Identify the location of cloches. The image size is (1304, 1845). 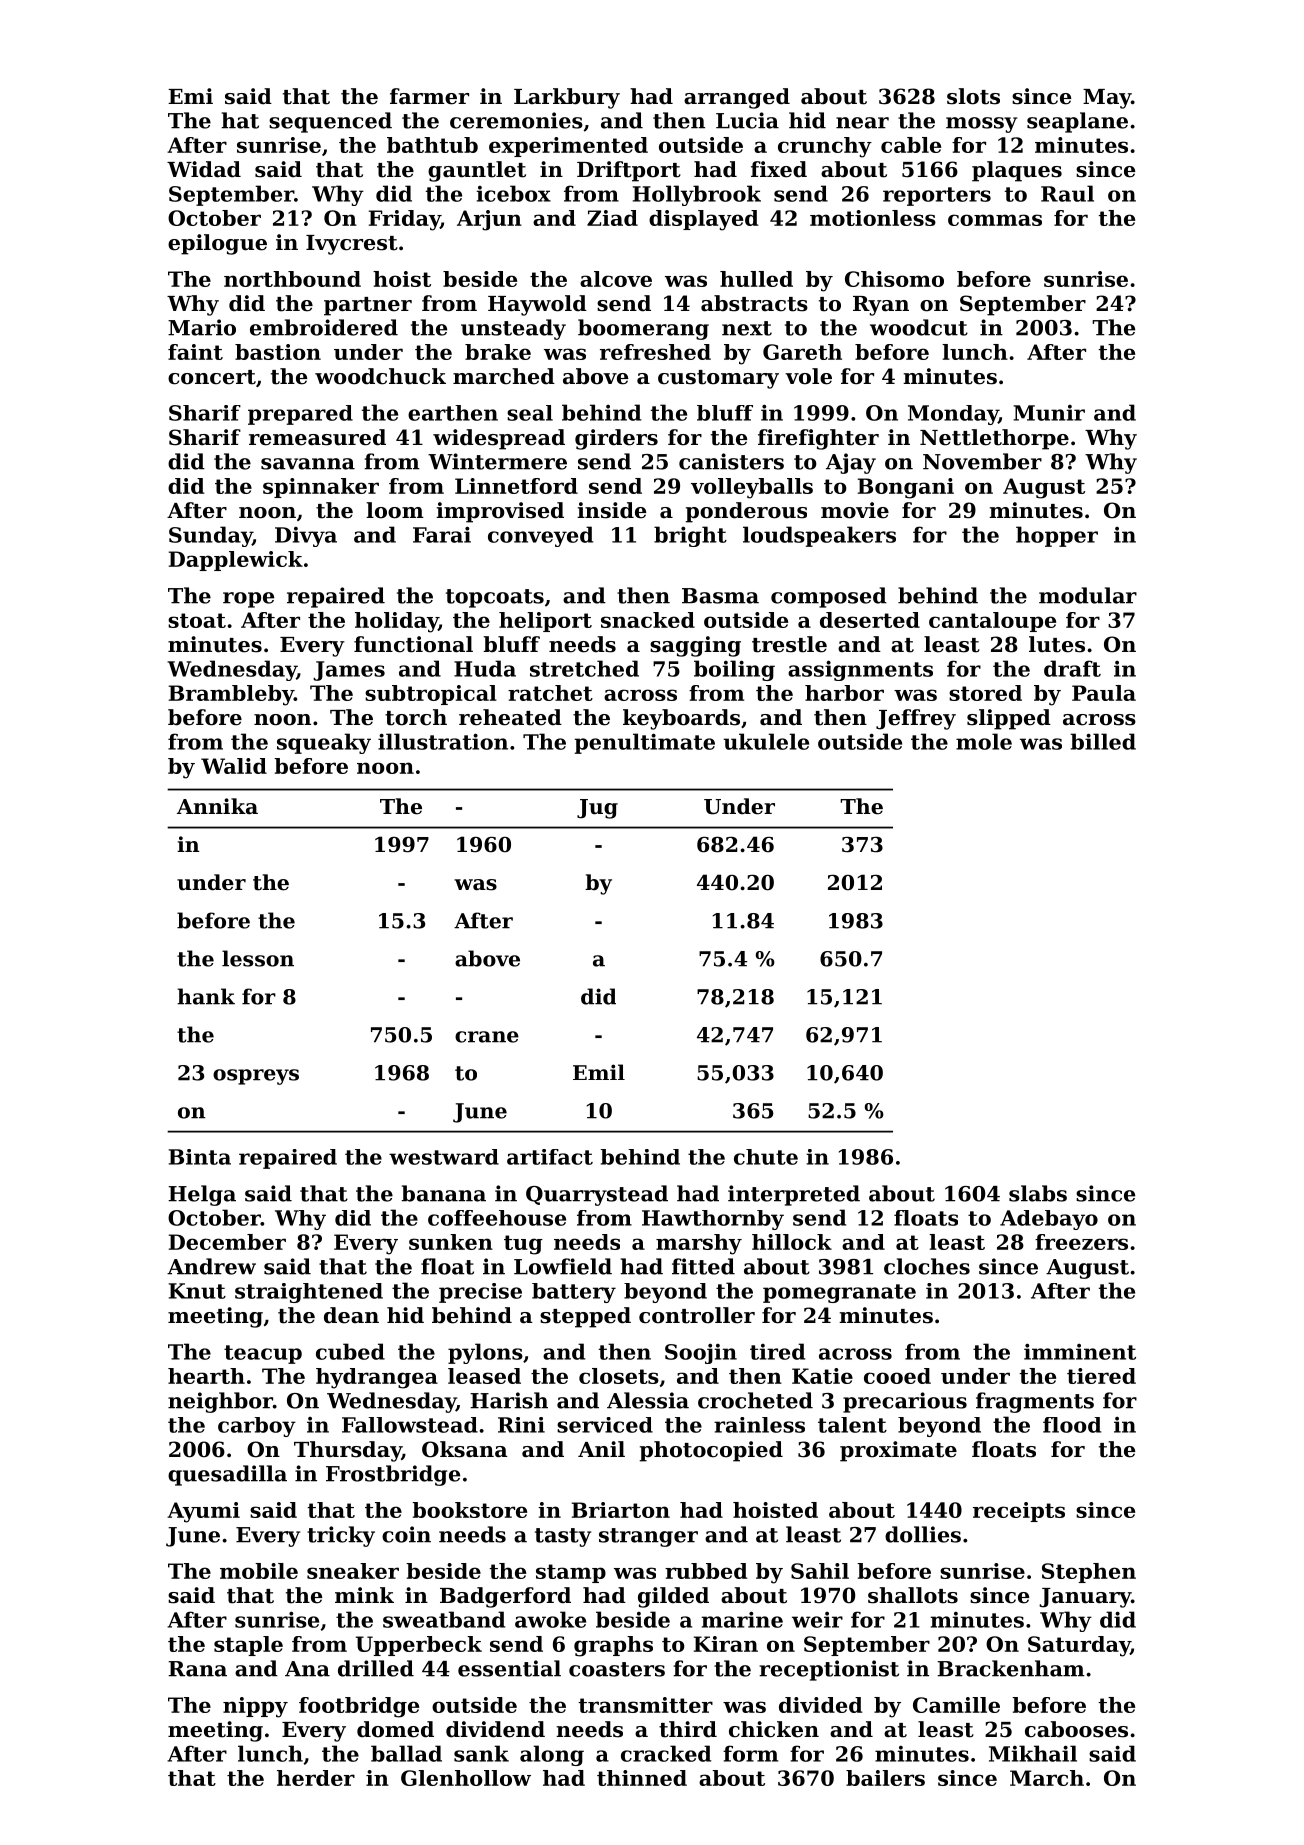
(927, 1266).
